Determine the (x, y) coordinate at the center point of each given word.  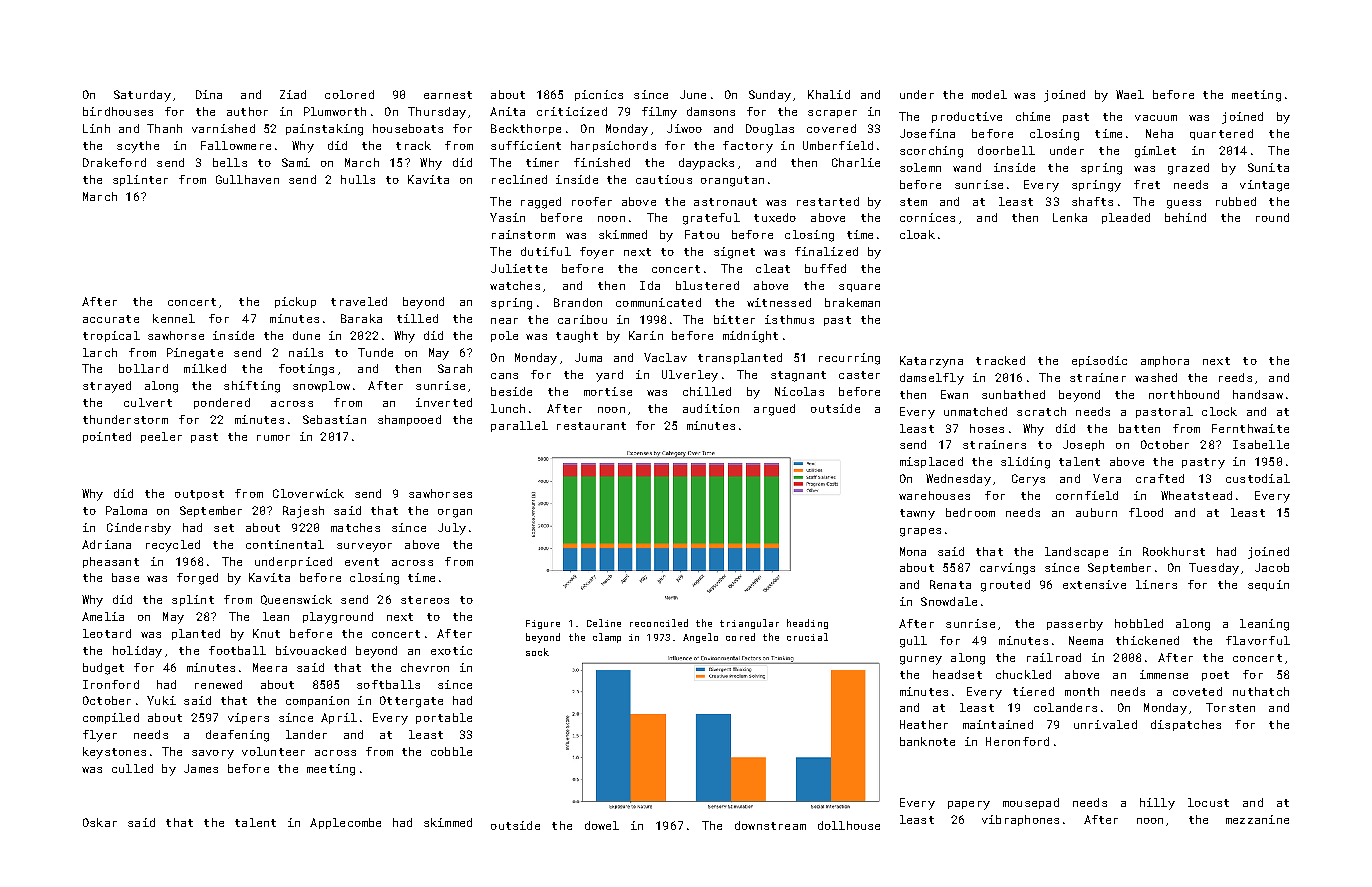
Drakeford (114, 162)
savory (213, 754)
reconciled (659, 623)
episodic (1099, 361)
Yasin (507, 217)
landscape (1076, 552)
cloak (917, 234)
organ (455, 513)
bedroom (970, 512)
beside (511, 391)
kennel (174, 318)
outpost (199, 495)
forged (197, 579)
